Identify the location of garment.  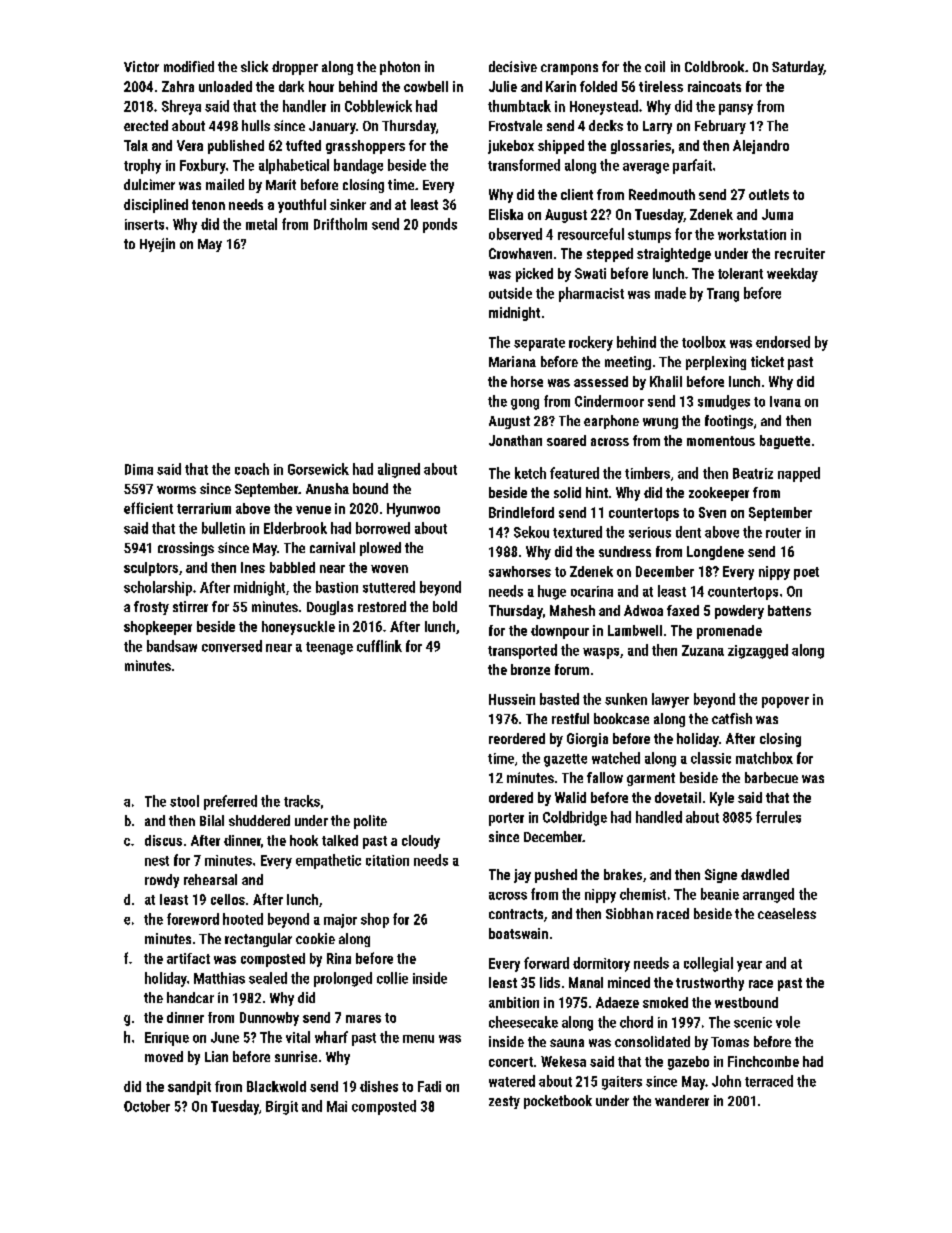
(651, 779).
